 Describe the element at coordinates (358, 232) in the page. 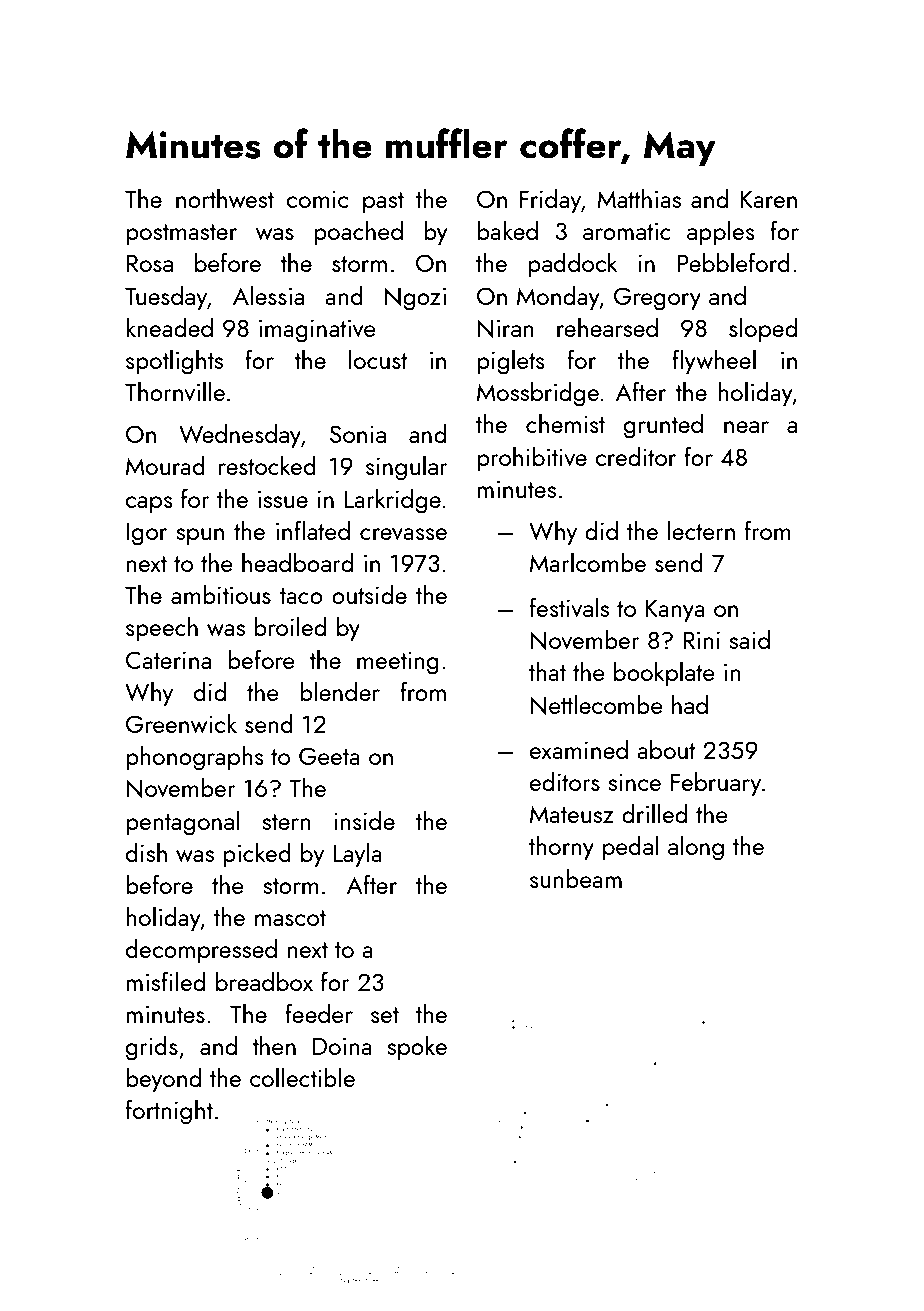

I see `poached` at that location.
